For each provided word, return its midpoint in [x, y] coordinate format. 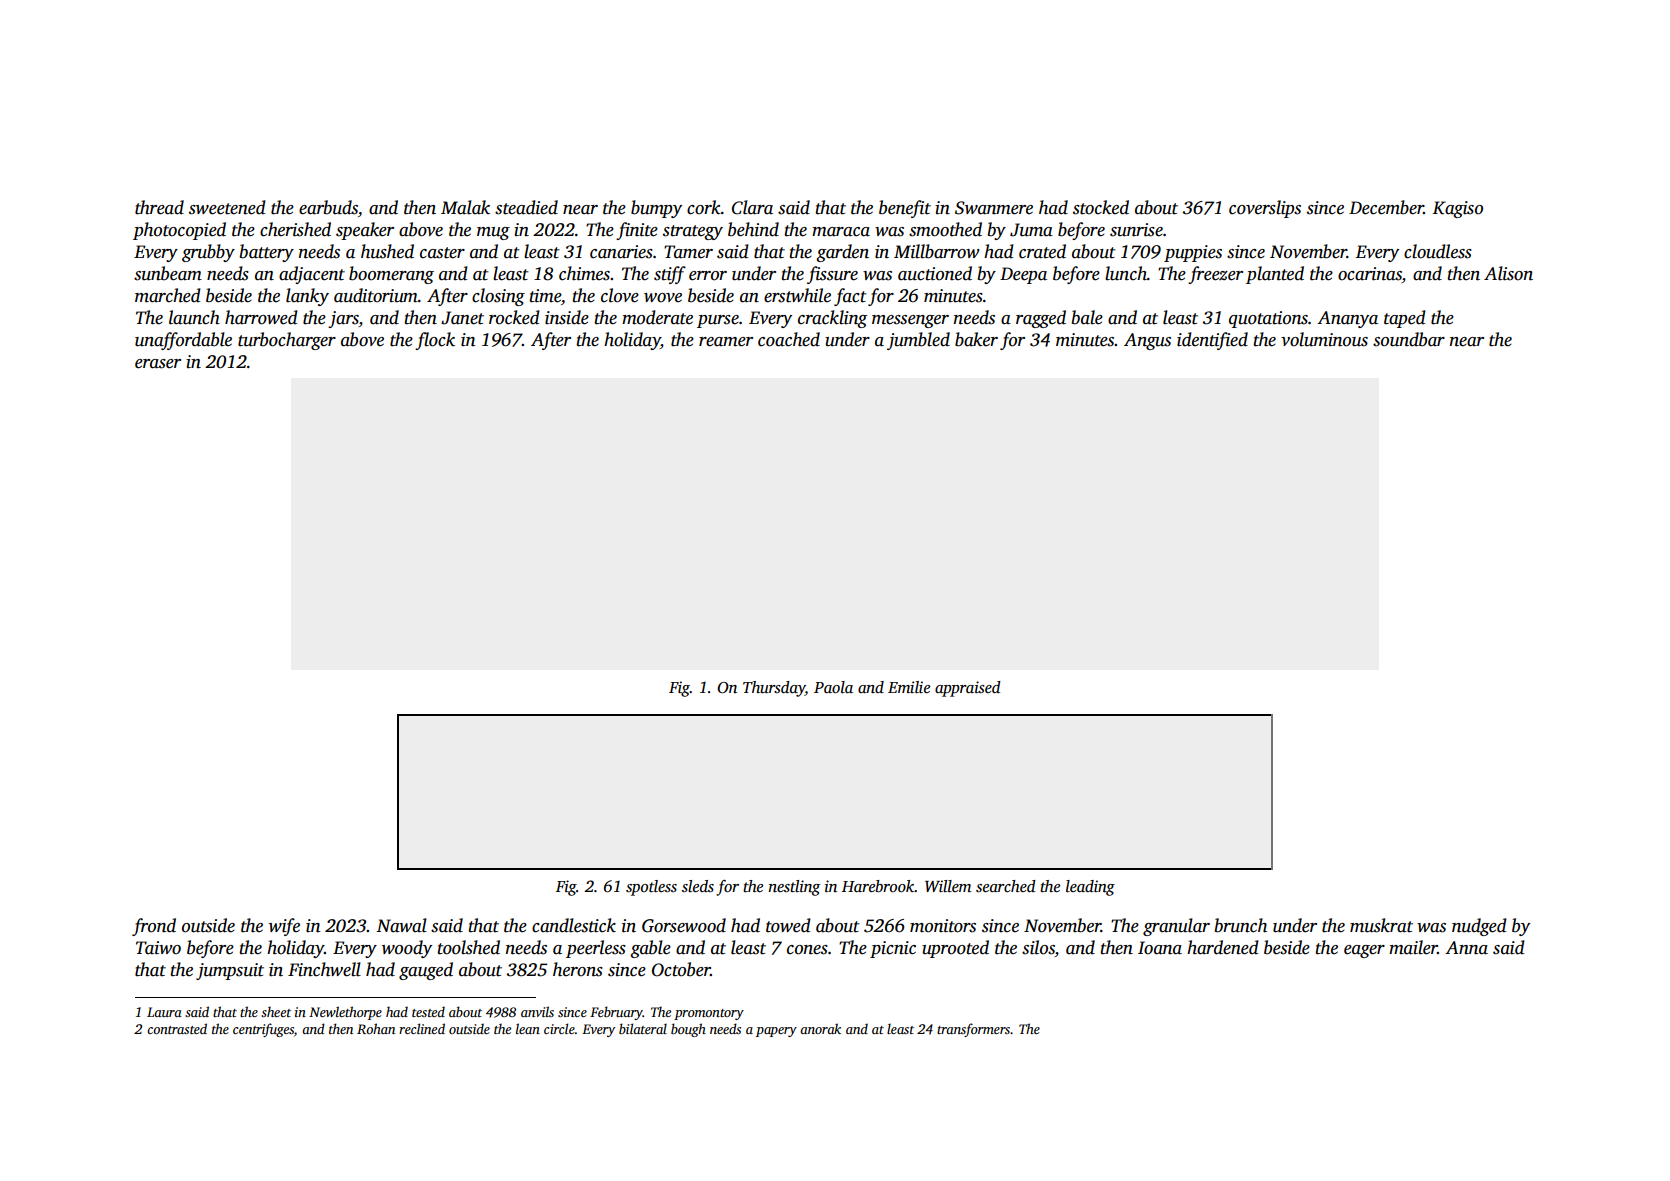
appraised [968, 689]
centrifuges [263, 1030]
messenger [910, 321]
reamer [726, 342]
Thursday [774, 689]
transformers [973, 1030]
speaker [365, 231]
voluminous [1324, 339]
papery [776, 1032]
